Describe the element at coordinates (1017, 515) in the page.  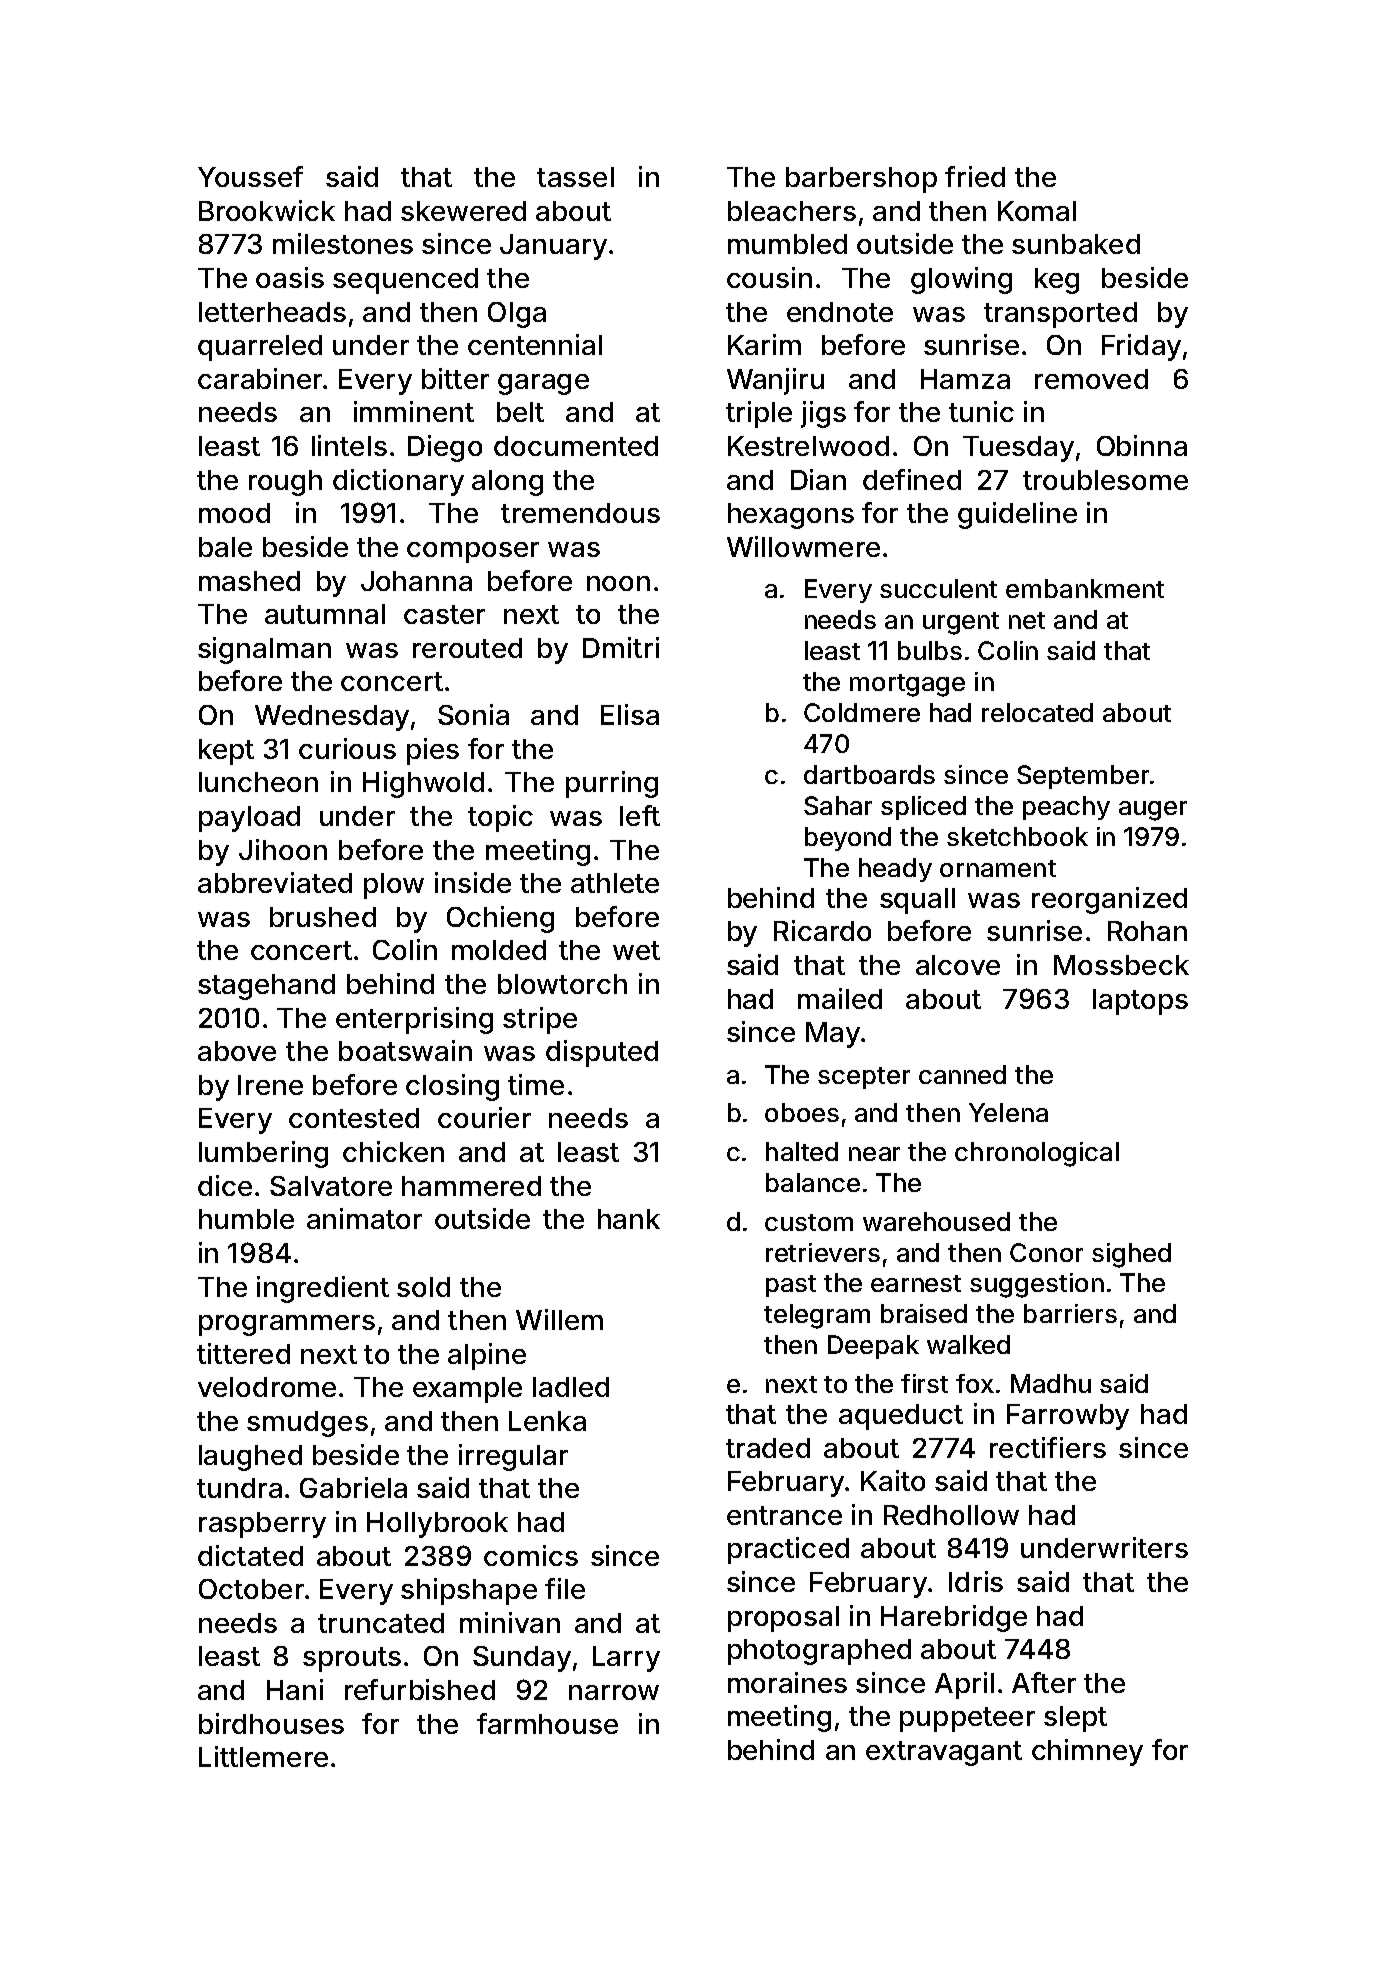
I see `guideline` at that location.
